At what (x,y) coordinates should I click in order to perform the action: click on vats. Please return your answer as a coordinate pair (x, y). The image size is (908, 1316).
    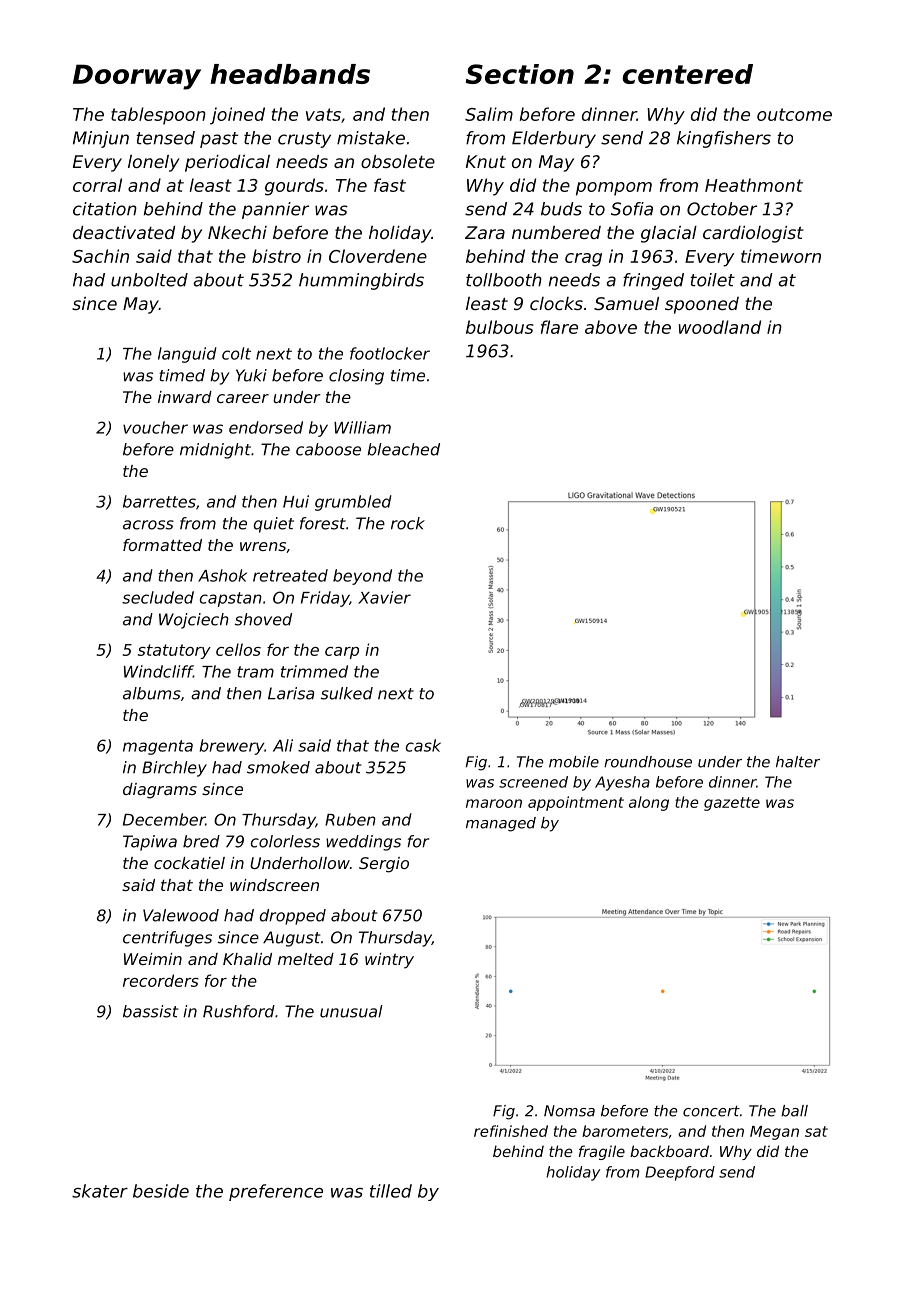
    Looking at the image, I should click on (323, 114).
